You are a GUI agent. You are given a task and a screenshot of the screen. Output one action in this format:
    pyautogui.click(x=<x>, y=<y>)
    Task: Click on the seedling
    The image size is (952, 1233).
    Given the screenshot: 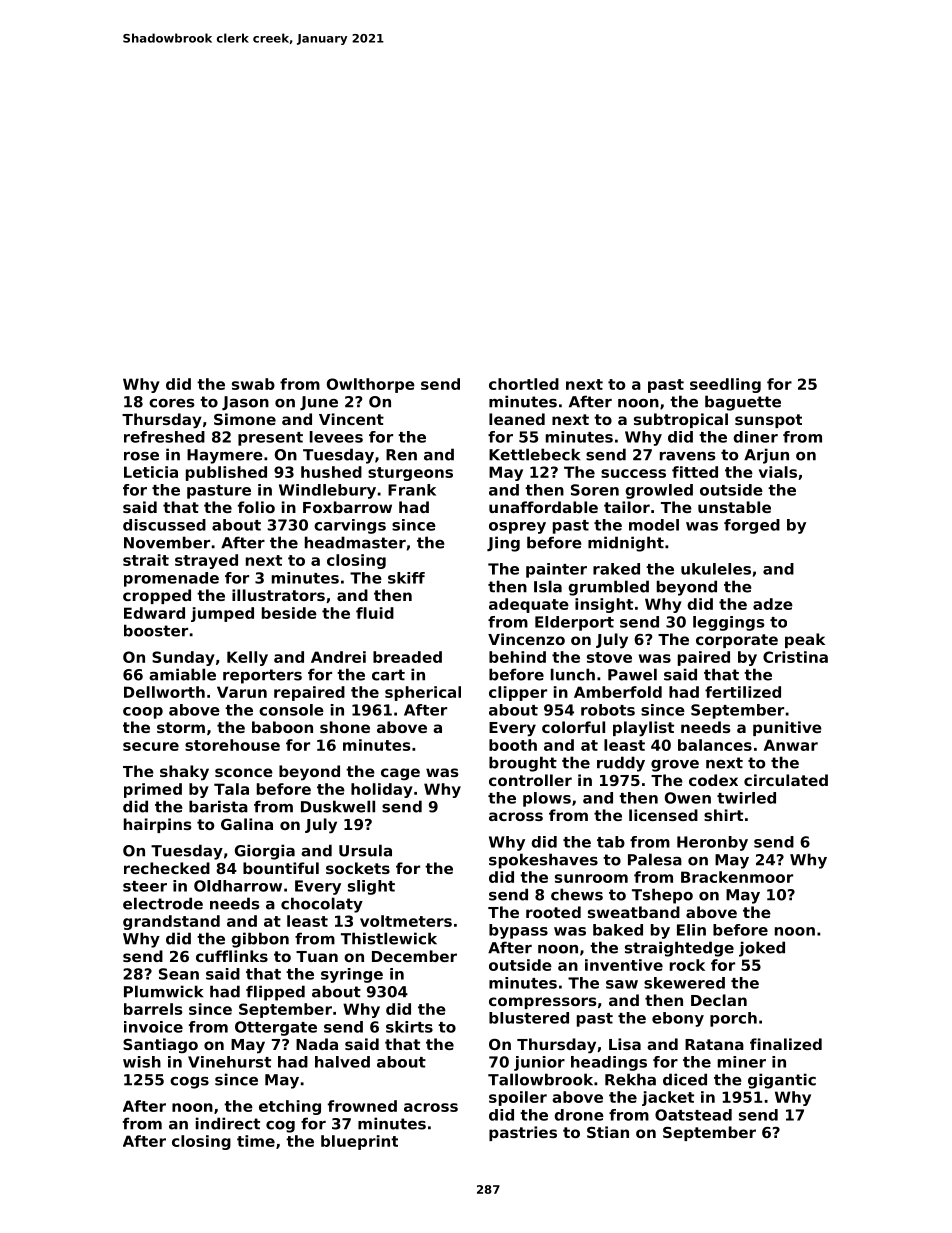 What is the action you would take?
    pyautogui.click(x=725, y=385)
